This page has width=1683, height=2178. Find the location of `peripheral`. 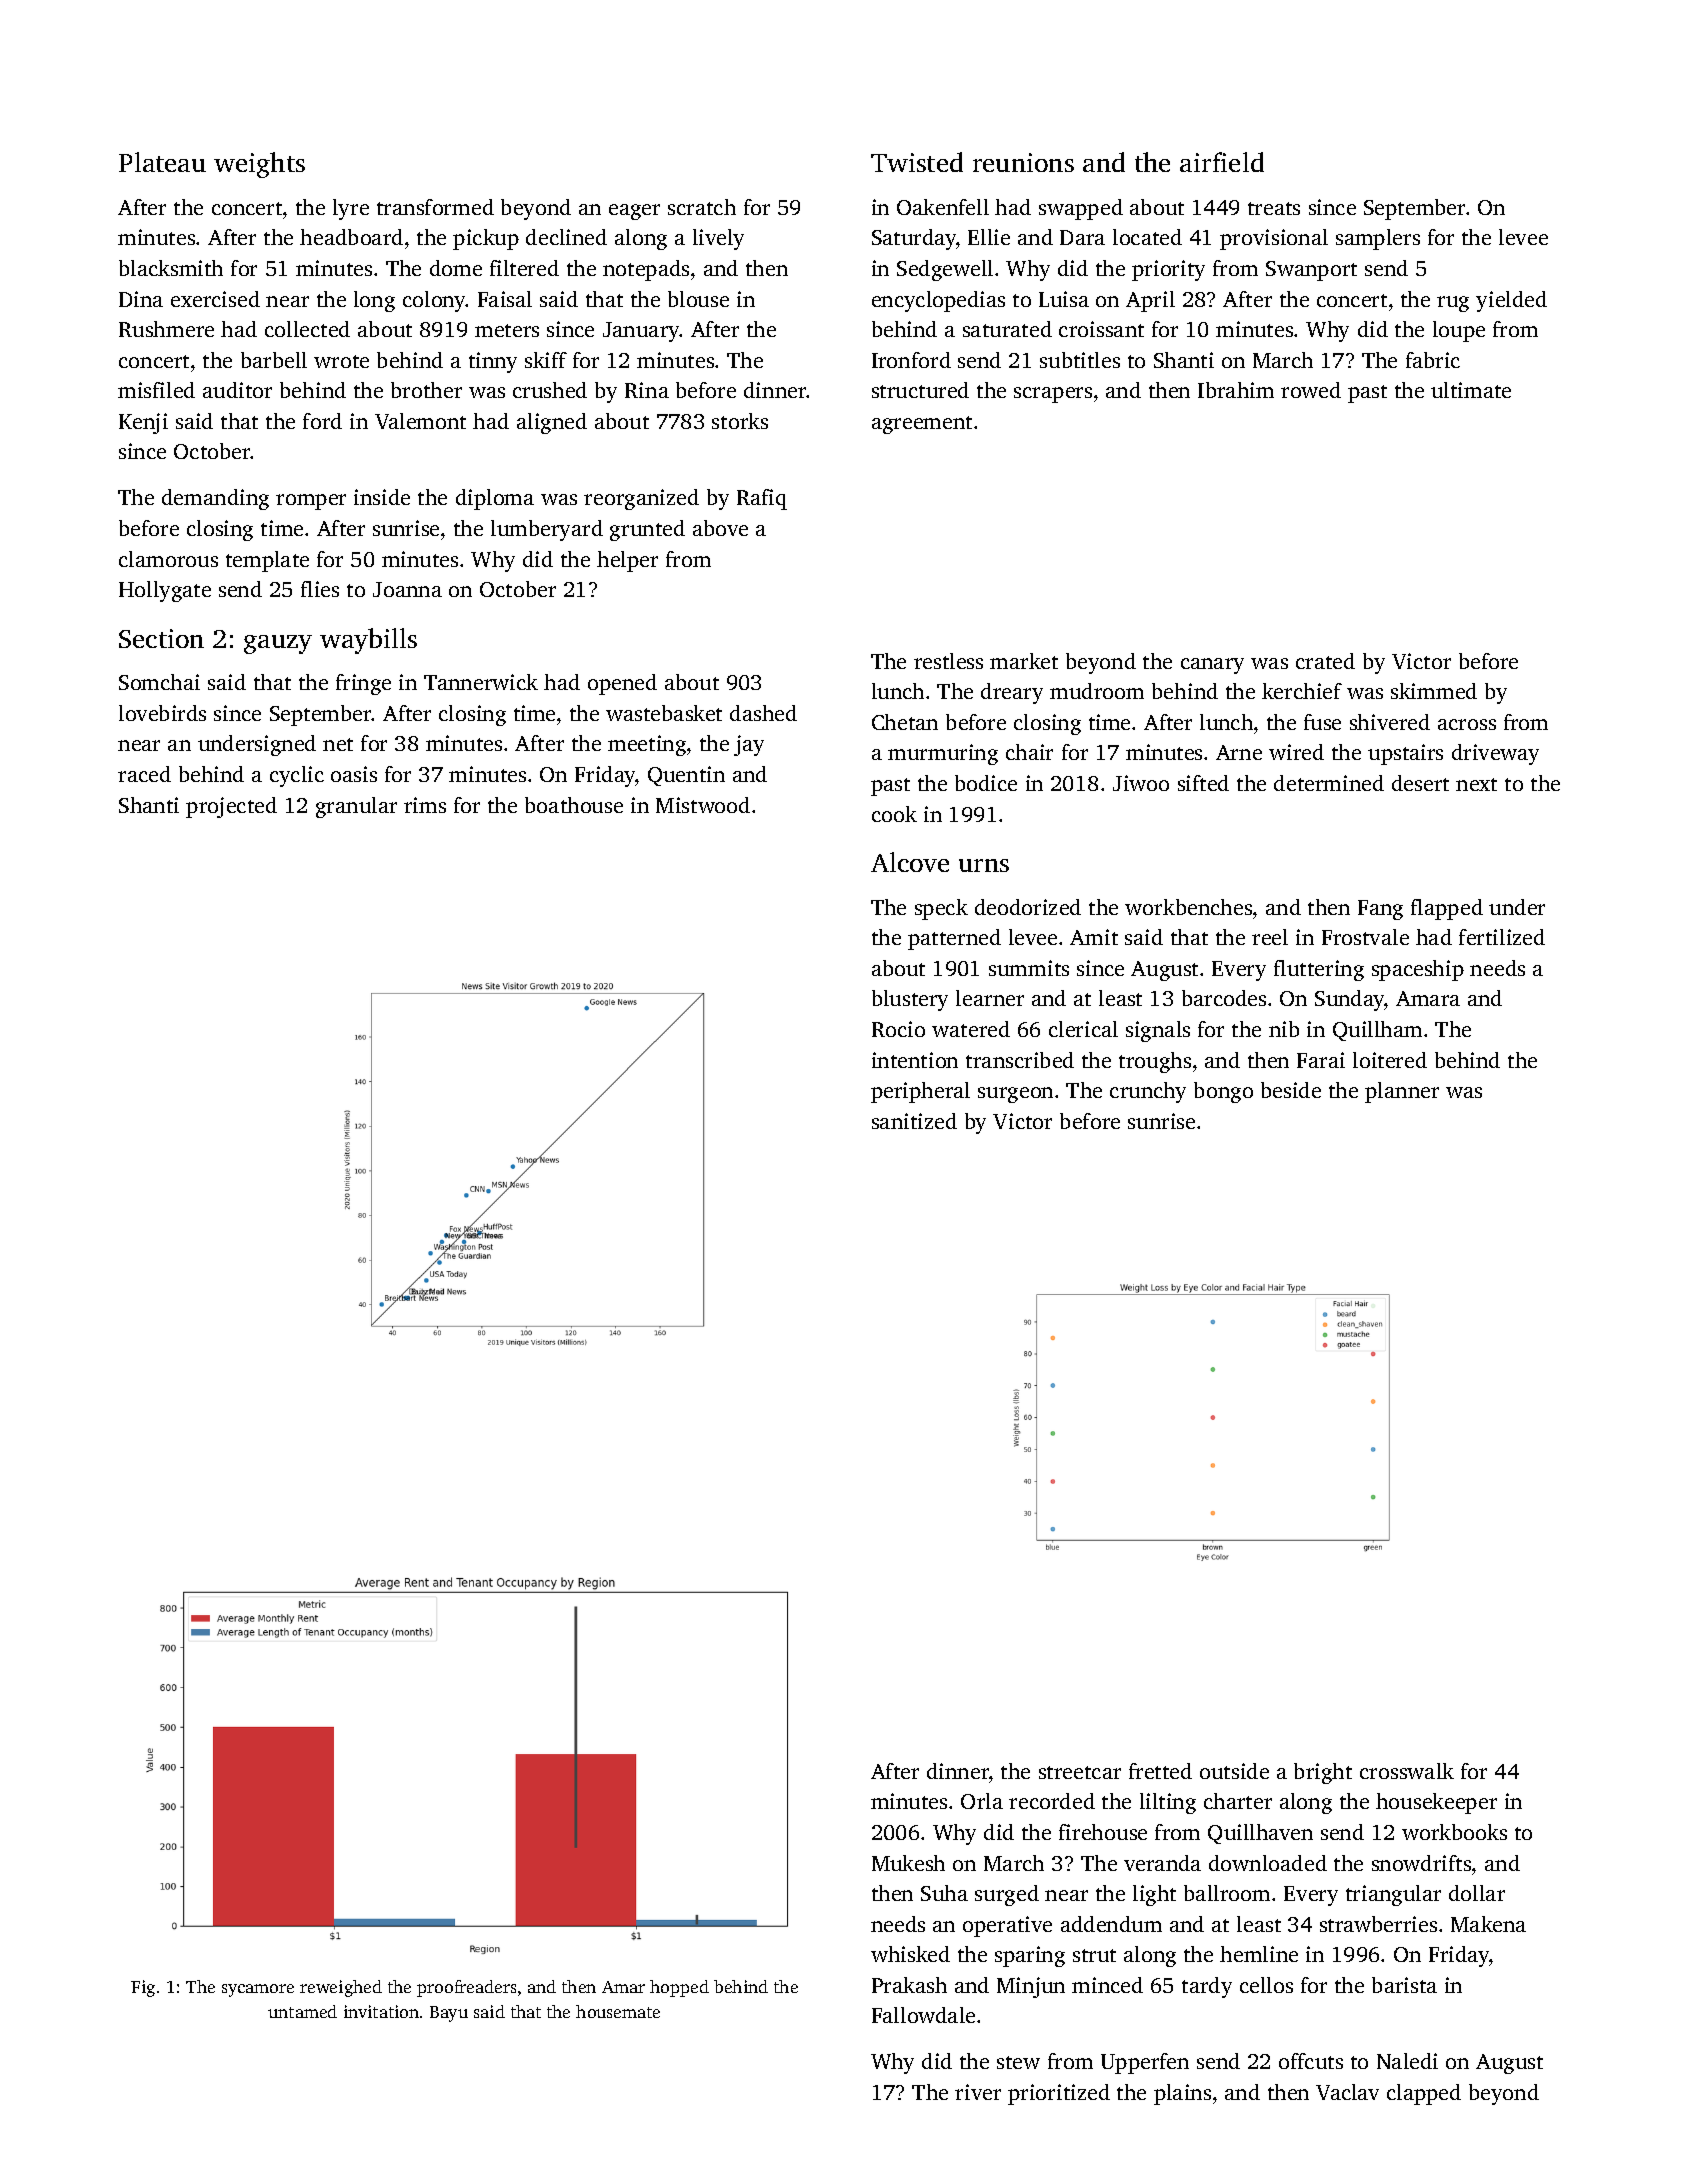

peripheral is located at coordinates (920, 1092).
